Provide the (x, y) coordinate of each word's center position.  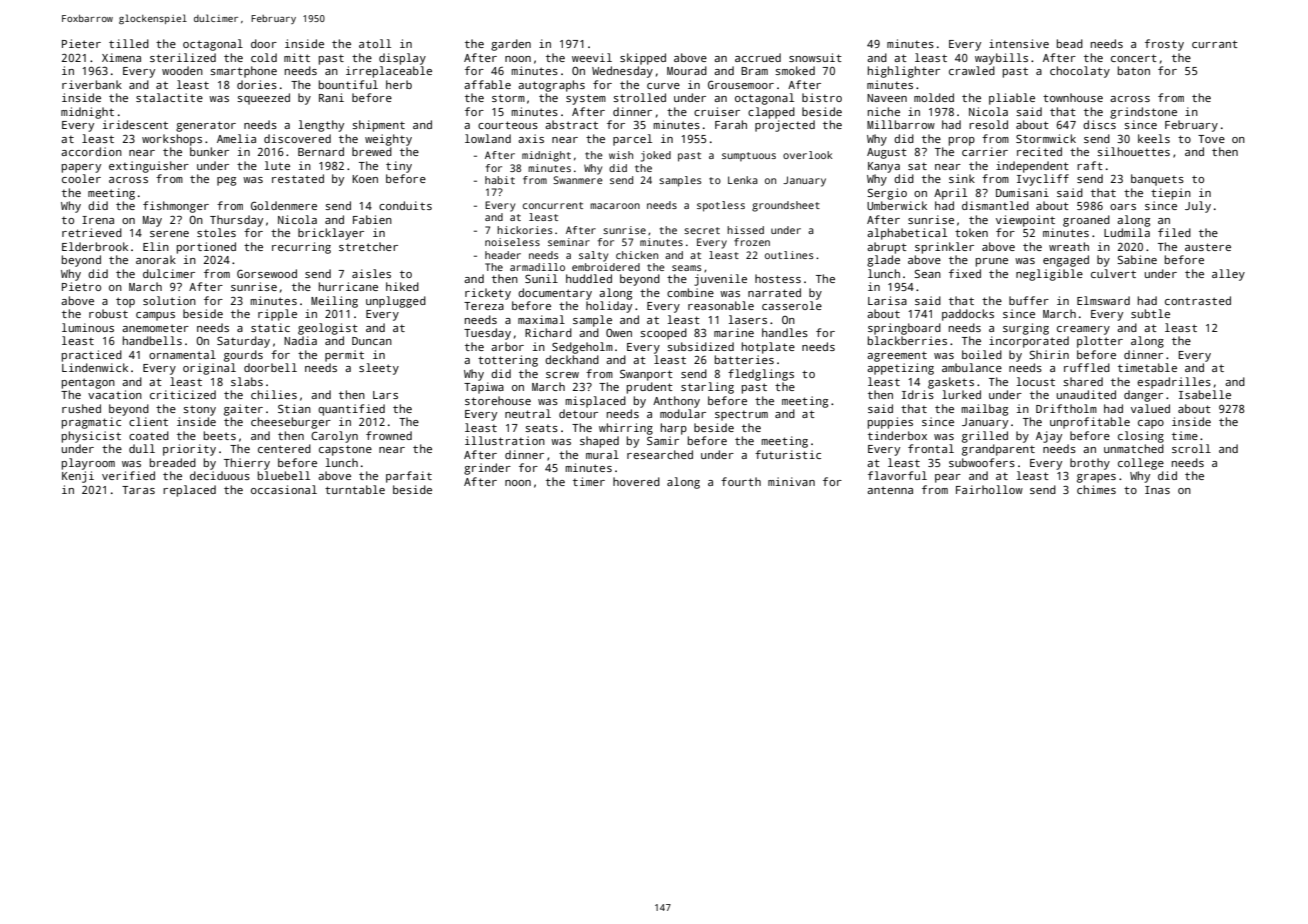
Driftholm (1066, 408)
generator (206, 126)
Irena (98, 220)
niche (884, 111)
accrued (758, 57)
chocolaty (1080, 72)
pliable (1012, 99)
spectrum (741, 415)
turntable (355, 489)
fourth (741, 481)
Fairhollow (989, 489)
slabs (247, 381)
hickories (525, 230)
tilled (129, 43)
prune (992, 262)
